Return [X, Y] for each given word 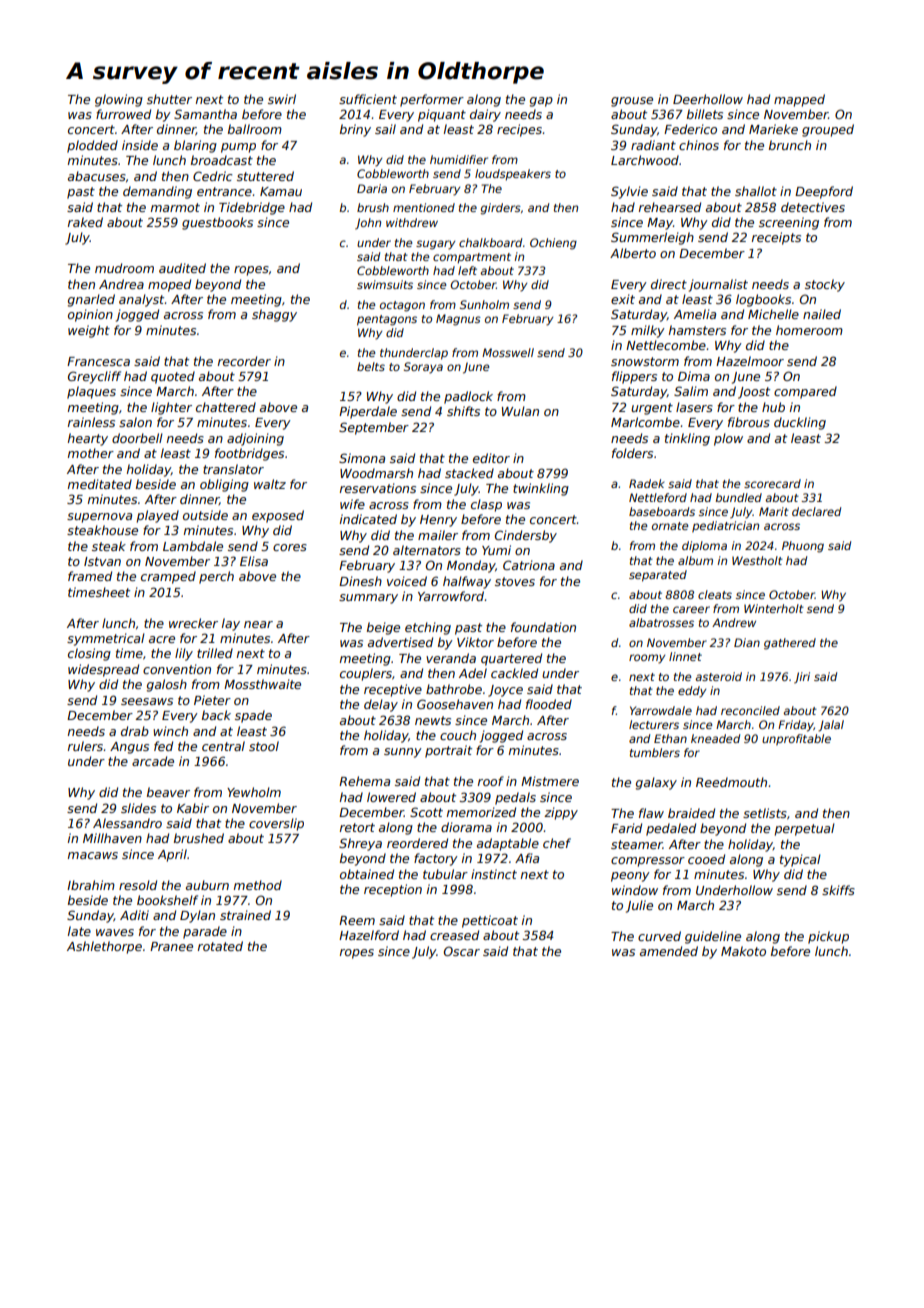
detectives [813, 207]
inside [140, 145]
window [635, 890]
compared [805, 392]
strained [245, 915]
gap [541, 102]
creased [454, 935]
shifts [463, 411]
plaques [91, 392]
